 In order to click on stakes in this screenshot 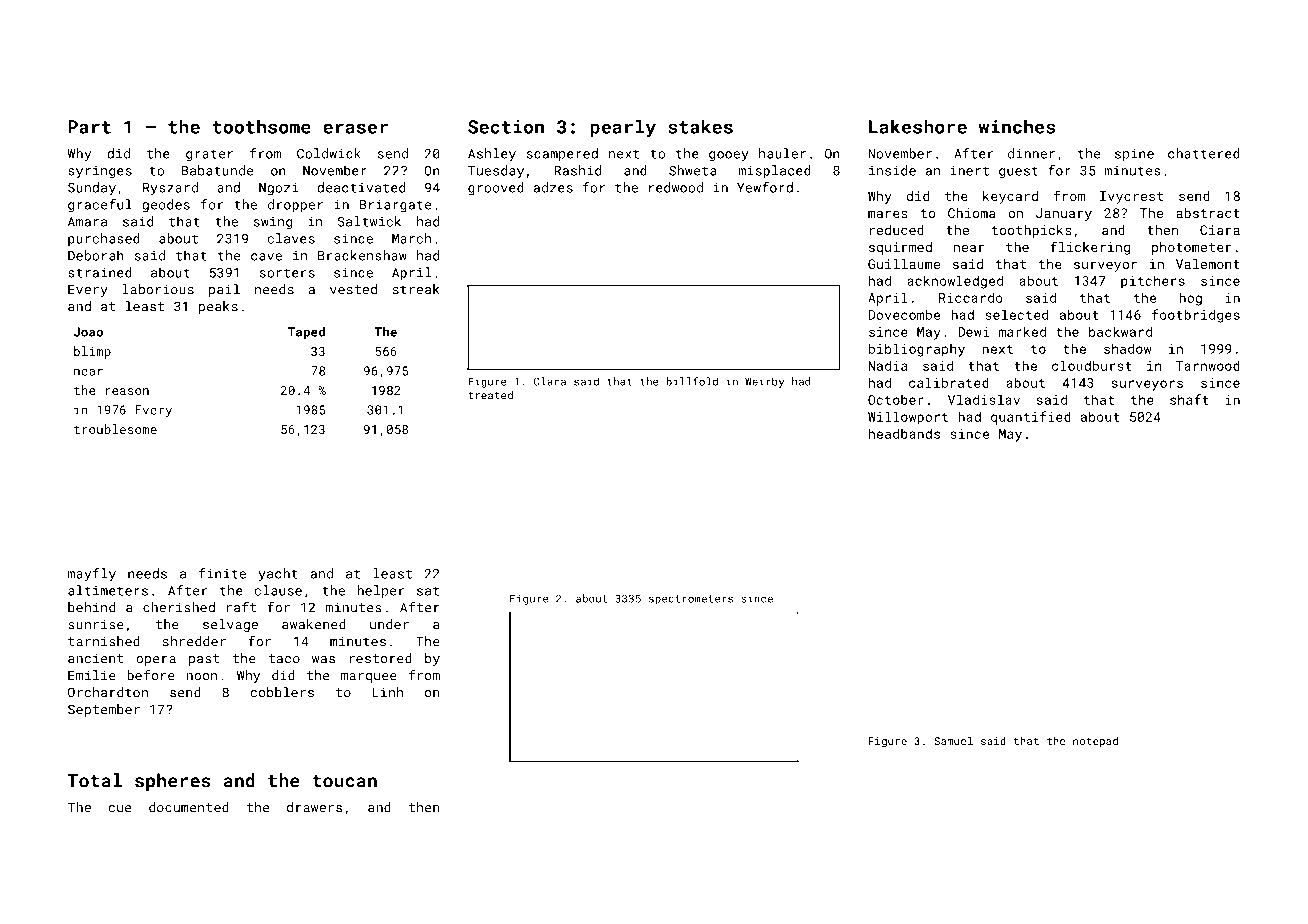, I will do `click(700, 126)`.
